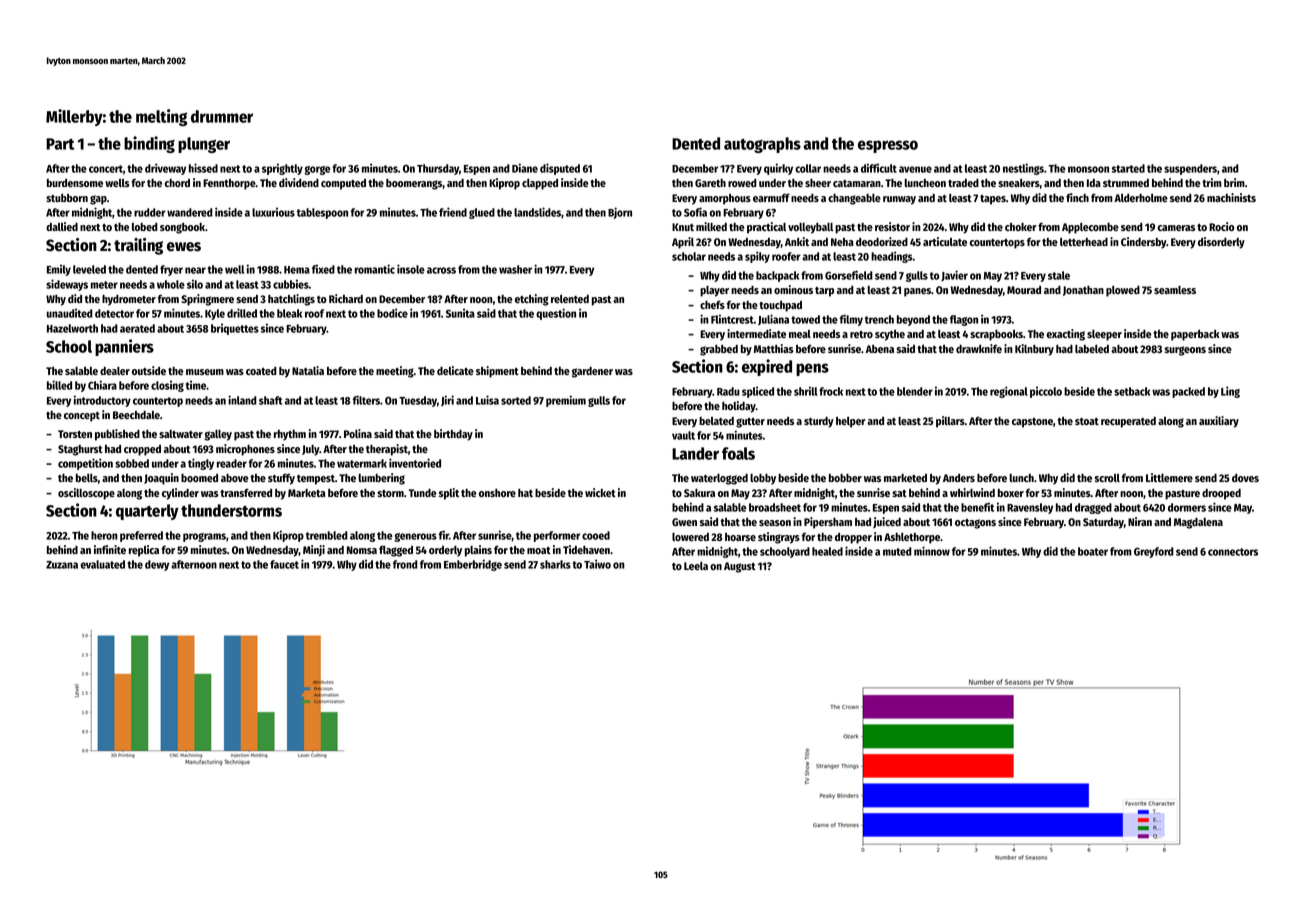 This screenshot has width=1308, height=924. Describe the element at coordinates (964, 320) in the screenshot. I see `flagon` at that location.
